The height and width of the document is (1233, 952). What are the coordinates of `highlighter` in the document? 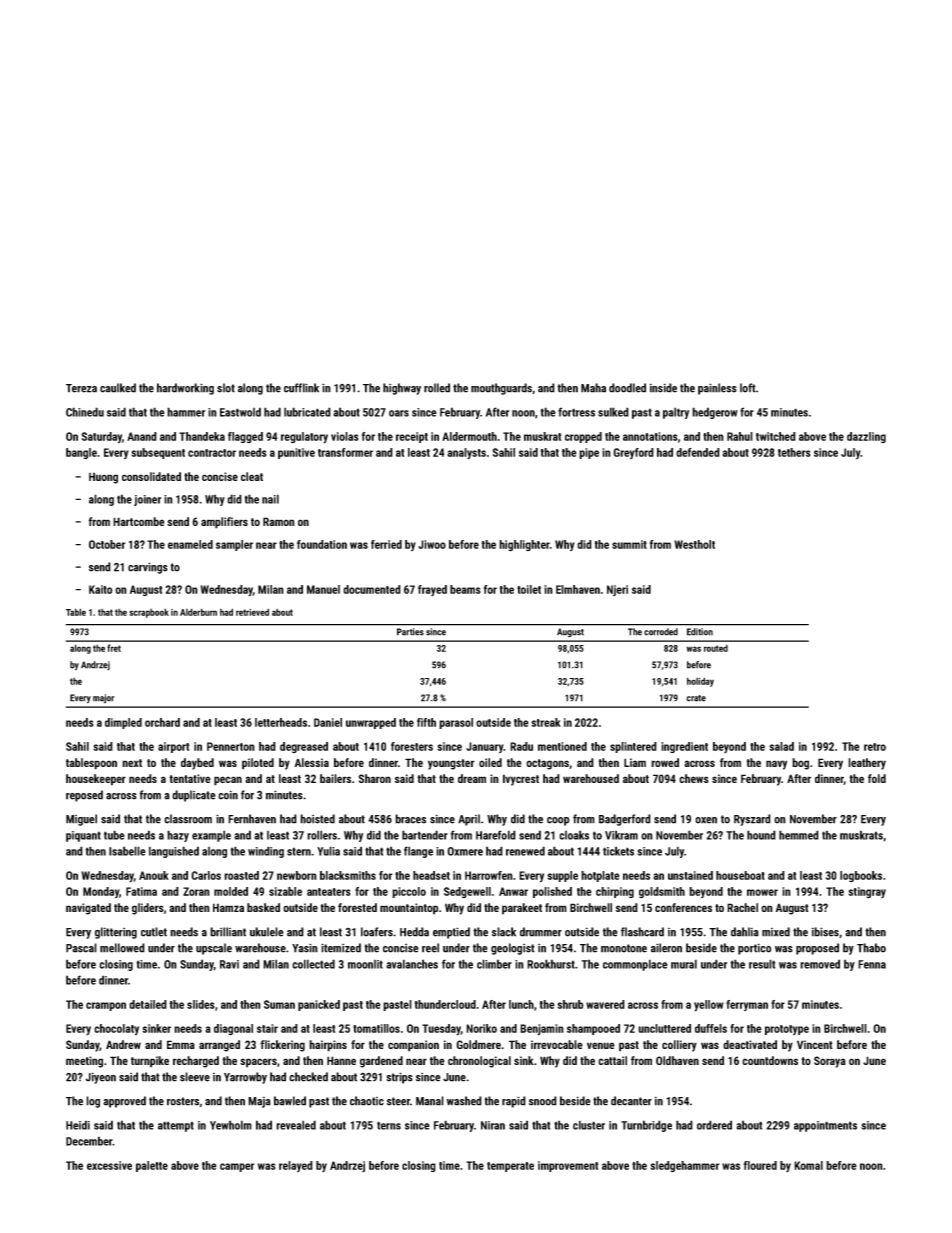 It's located at (524, 546).
